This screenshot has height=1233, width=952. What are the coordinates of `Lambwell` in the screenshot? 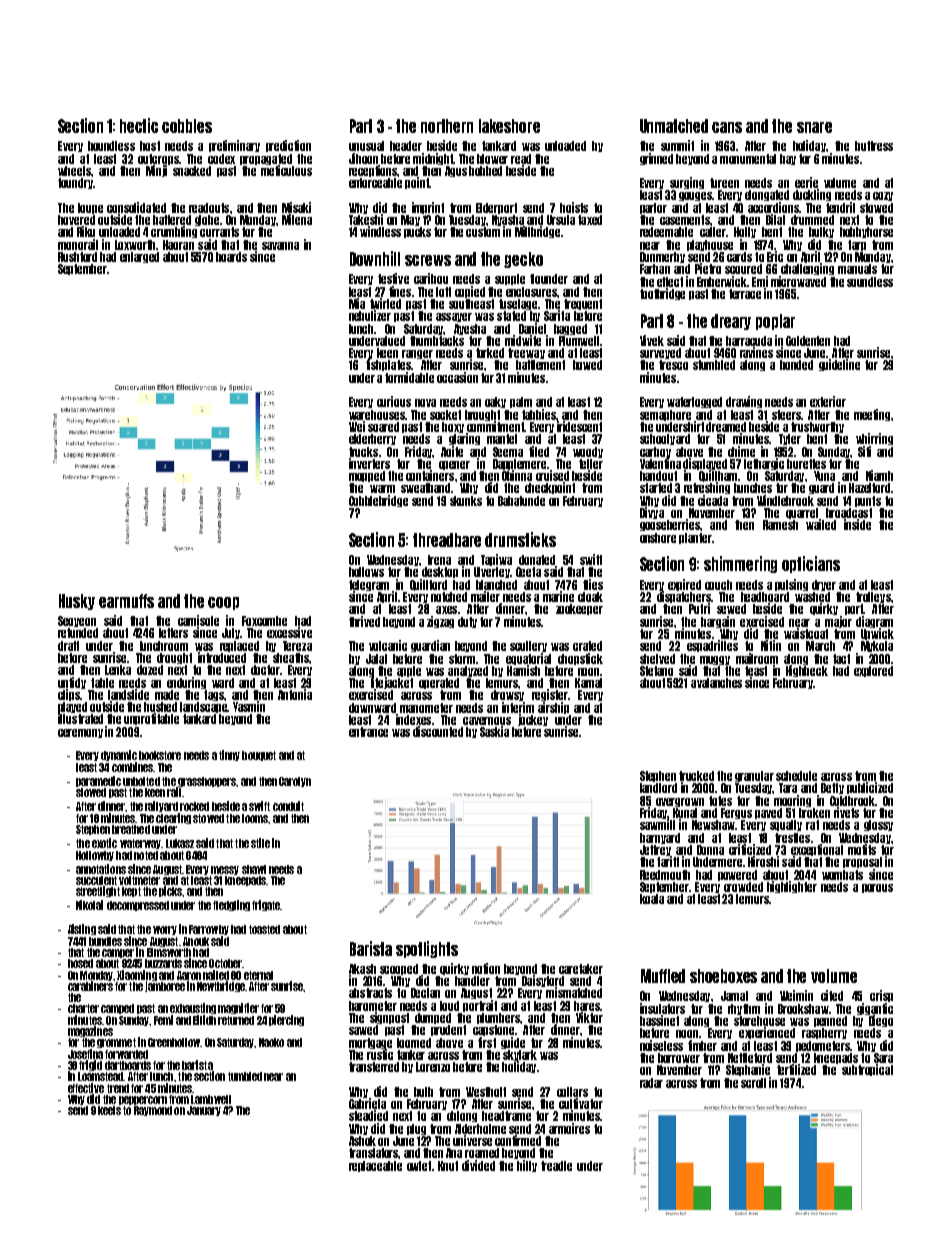 It's located at (211, 1099).
